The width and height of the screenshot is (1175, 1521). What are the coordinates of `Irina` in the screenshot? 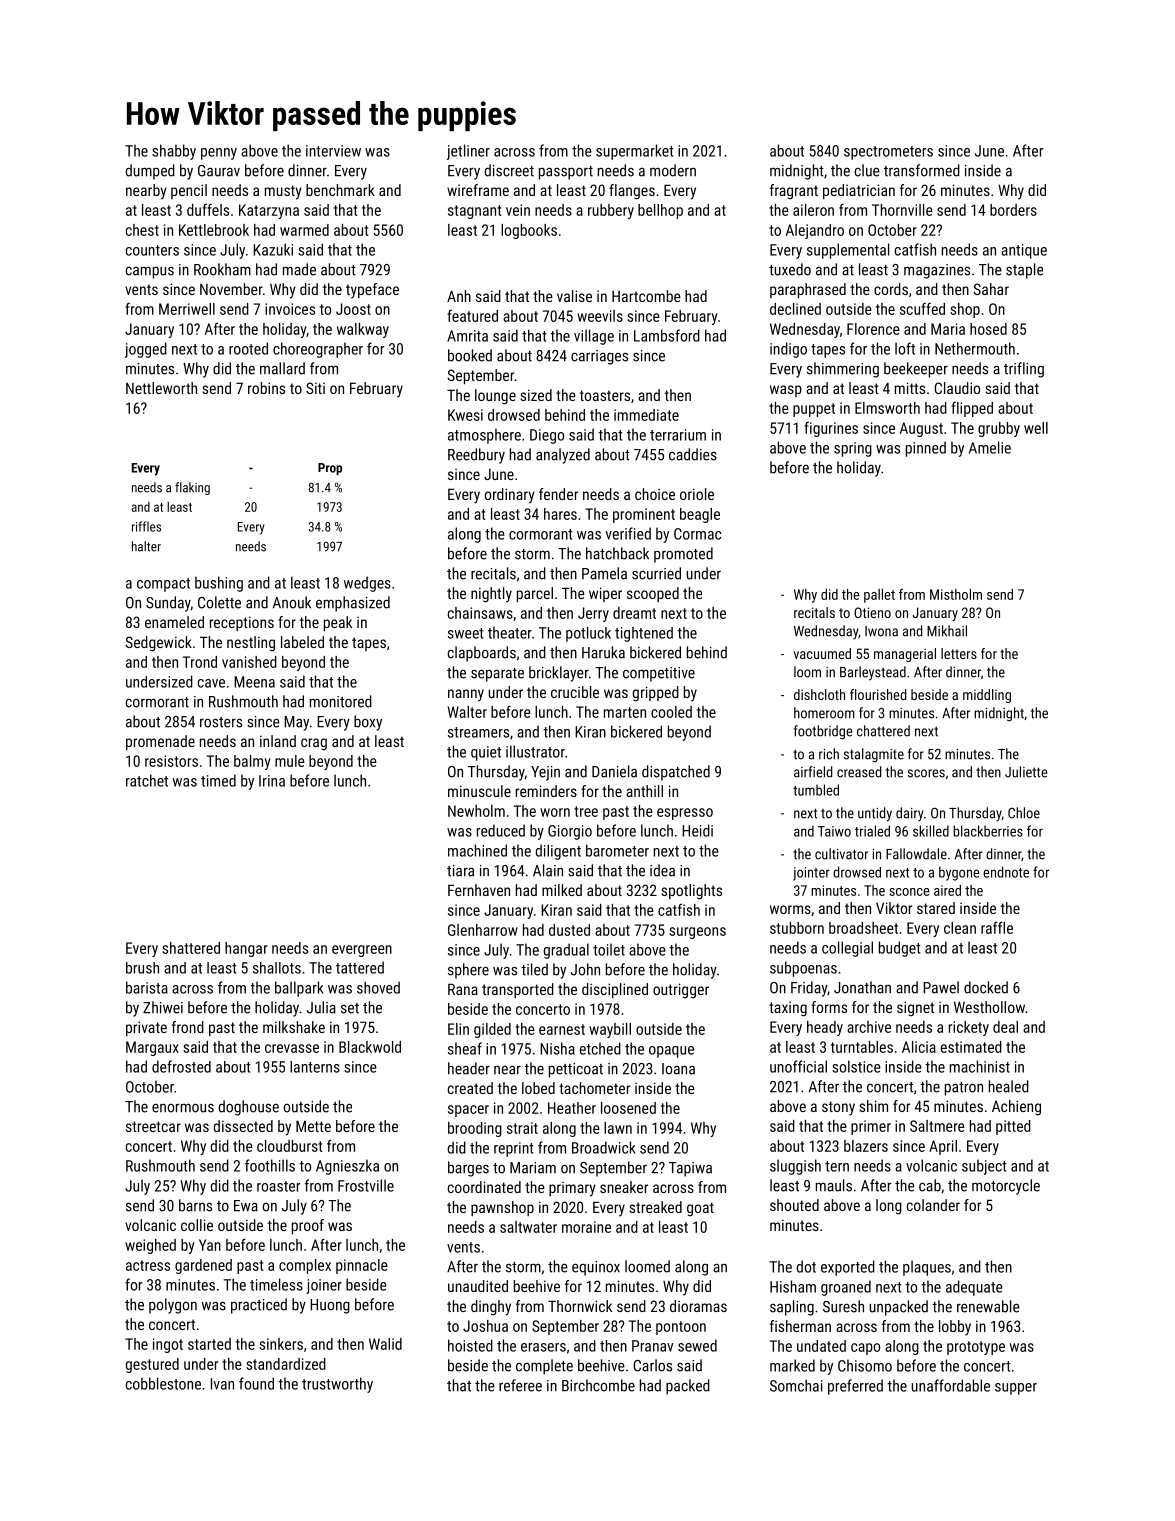 It's located at (272, 781).
